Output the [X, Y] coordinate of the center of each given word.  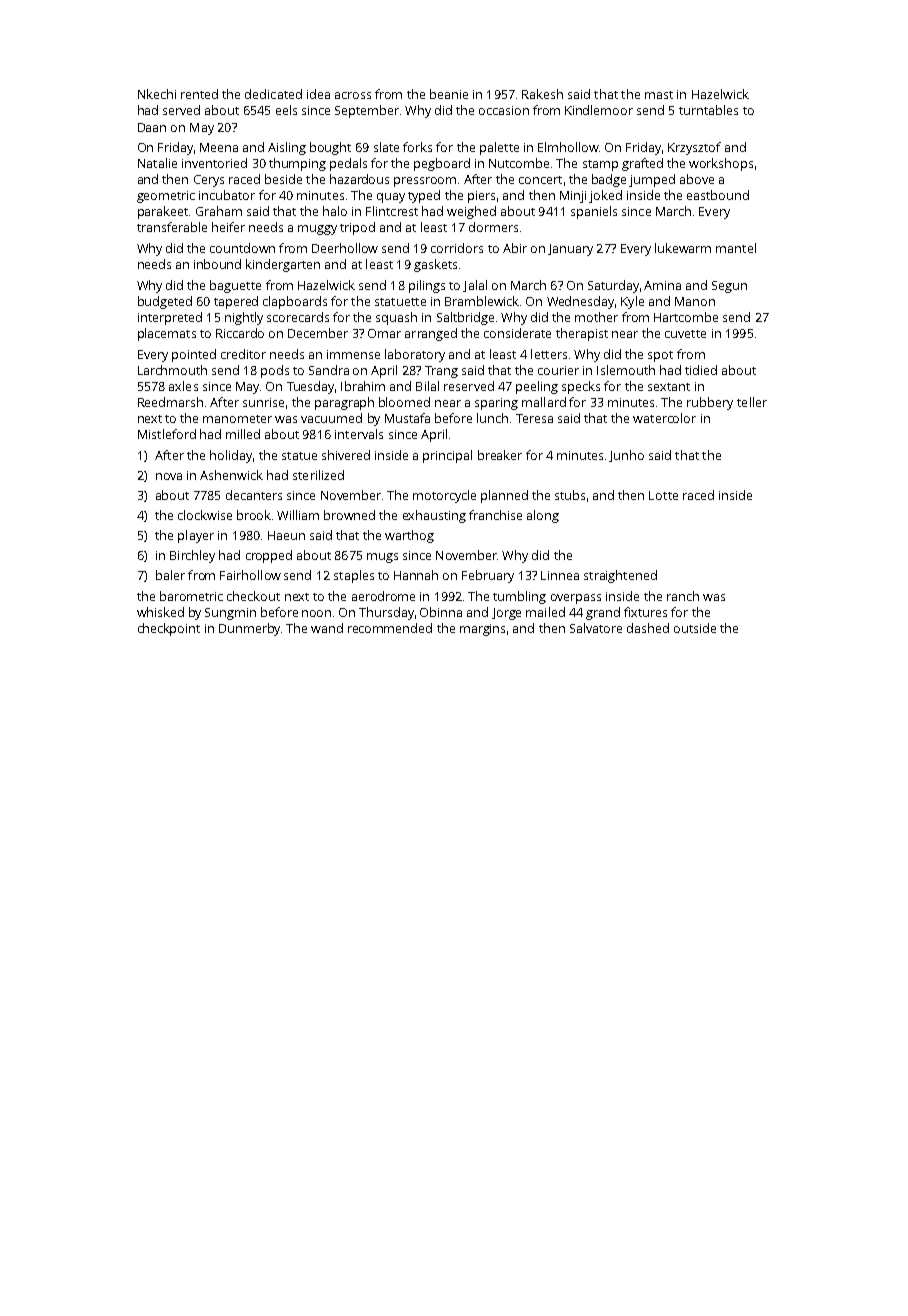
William [298, 515]
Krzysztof [694, 148]
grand [603, 613]
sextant [669, 387]
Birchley [192, 556]
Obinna [441, 612]
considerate [517, 333]
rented [199, 94]
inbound [217, 264]
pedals [348, 164]
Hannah [416, 575]
